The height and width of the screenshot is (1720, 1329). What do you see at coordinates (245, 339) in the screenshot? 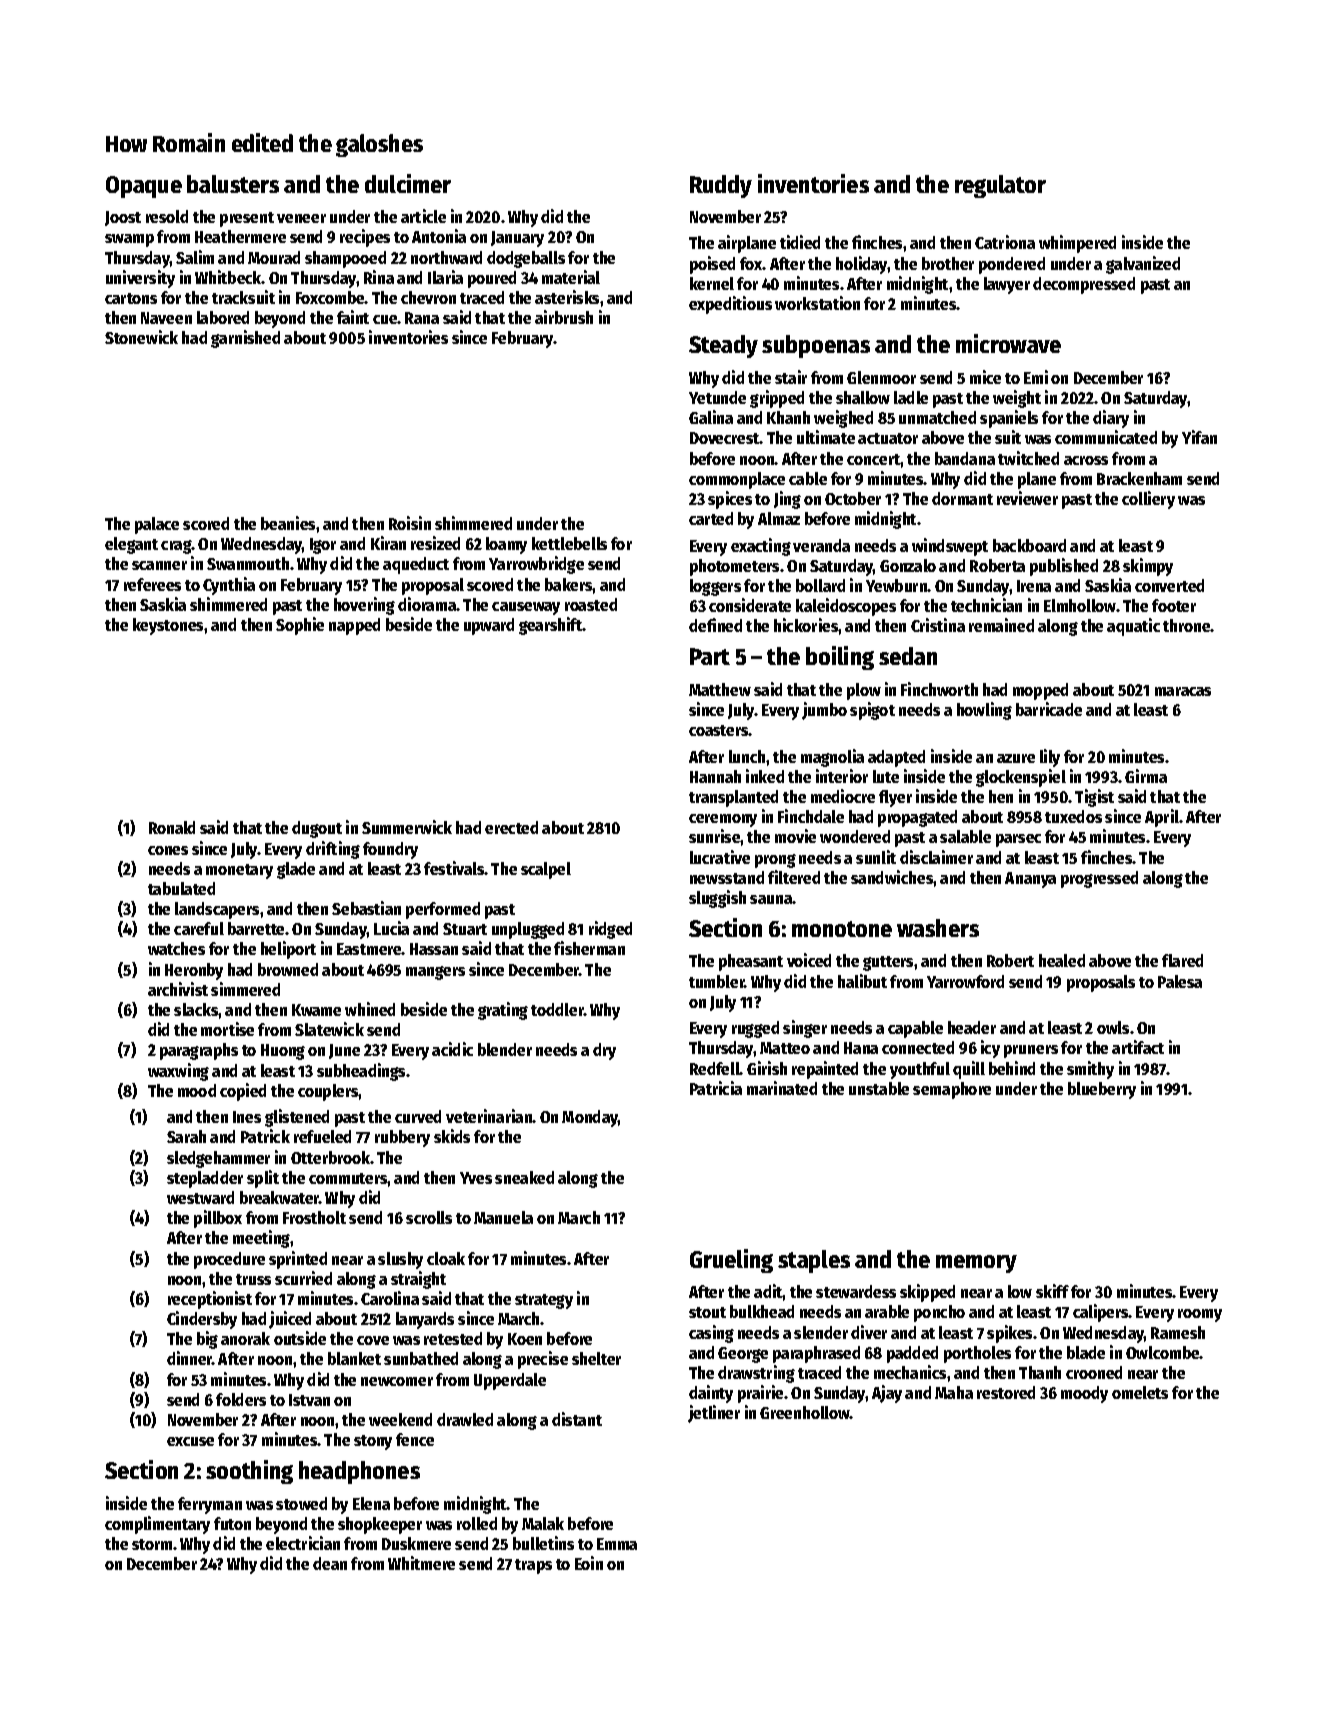
I see `garnished` at bounding box center [245, 339].
